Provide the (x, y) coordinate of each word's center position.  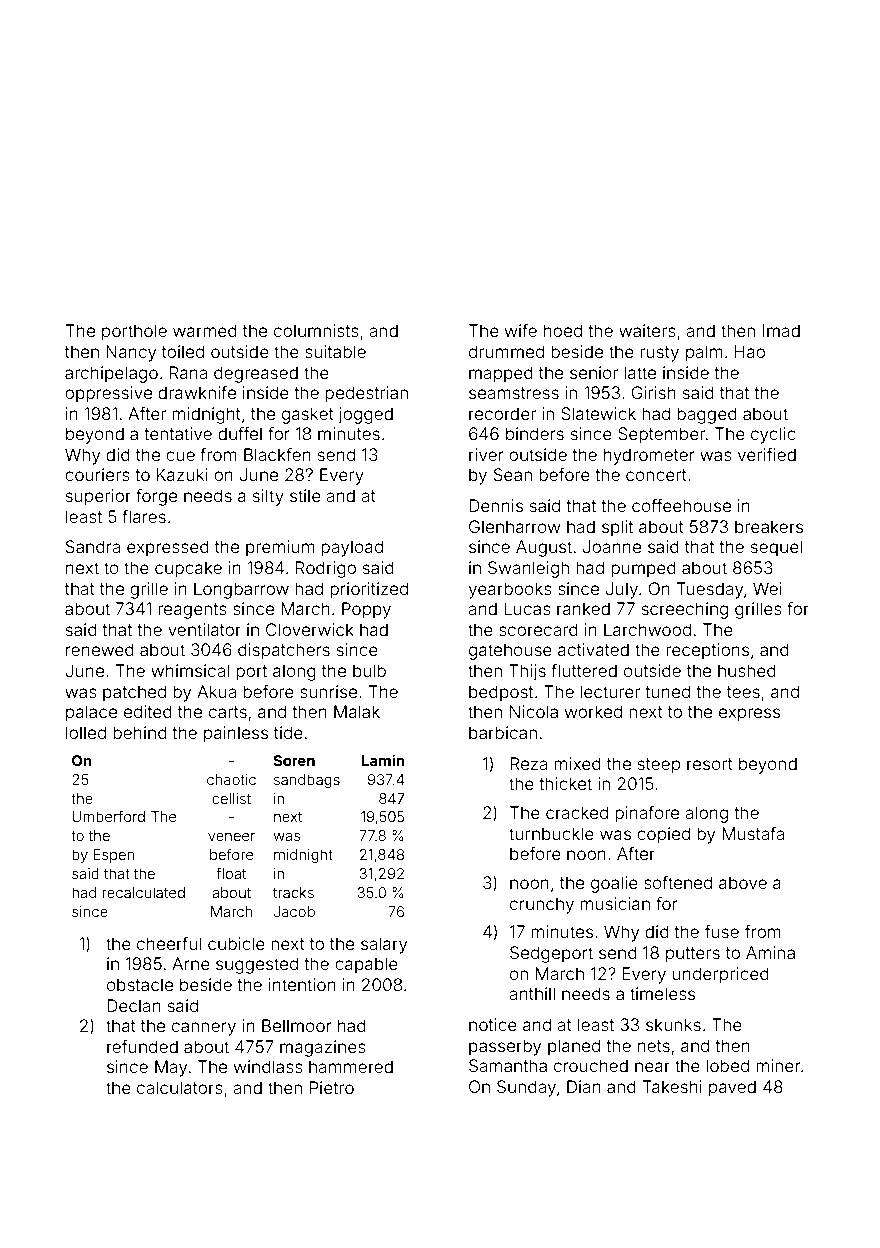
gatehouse (510, 651)
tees (743, 692)
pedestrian (366, 394)
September (661, 435)
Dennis (496, 505)
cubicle (236, 943)
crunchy (542, 905)
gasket (308, 415)
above (743, 882)
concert (656, 475)
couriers (97, 474)
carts (228, 712)
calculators (180, 1087)
